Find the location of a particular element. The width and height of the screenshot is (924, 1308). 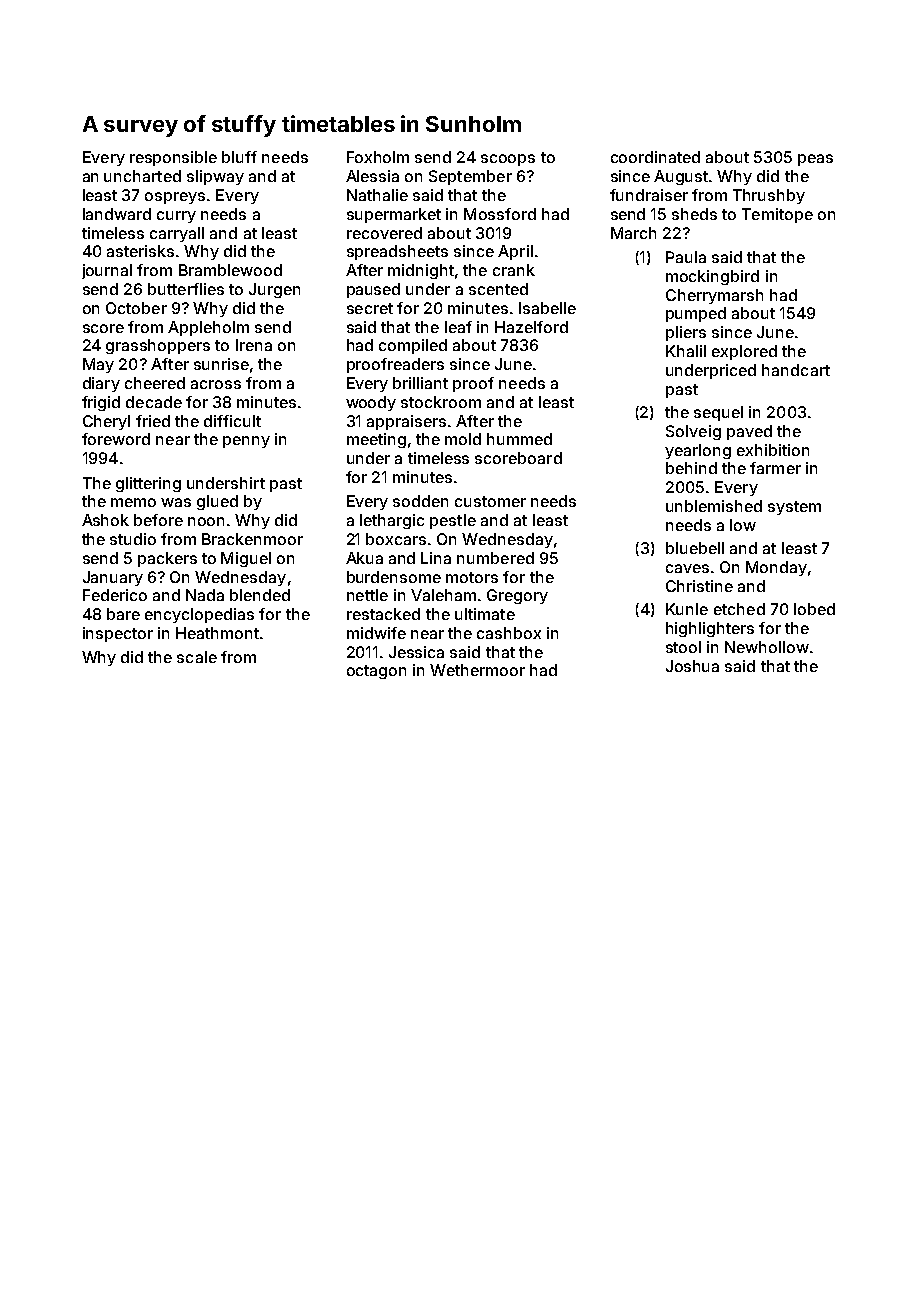

Nathalie is located at coordinates (377, 195).
